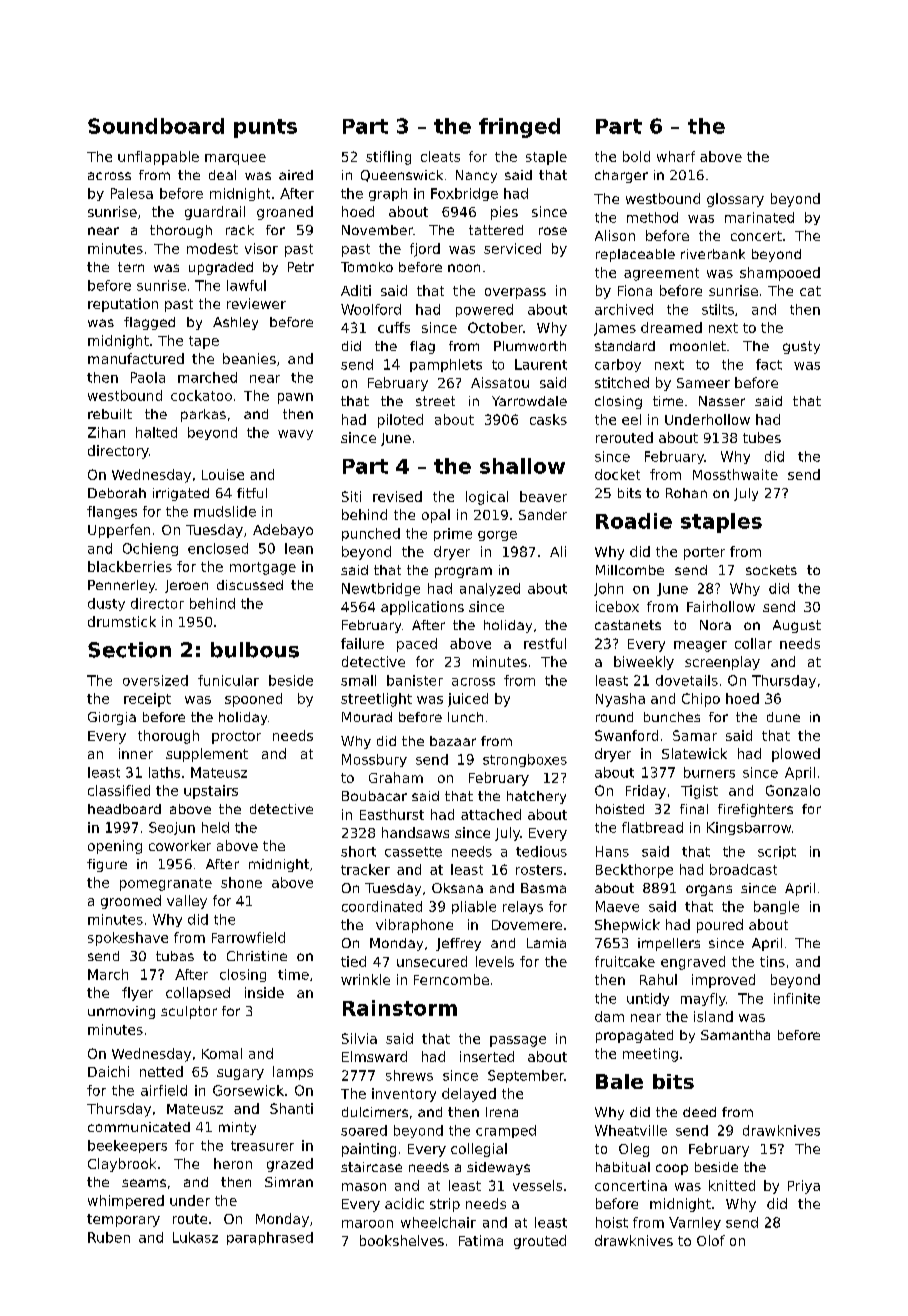 Image resolution: width=908 pixels, height=1316 pixels. I want to click on fringed, so click(519, 128).
